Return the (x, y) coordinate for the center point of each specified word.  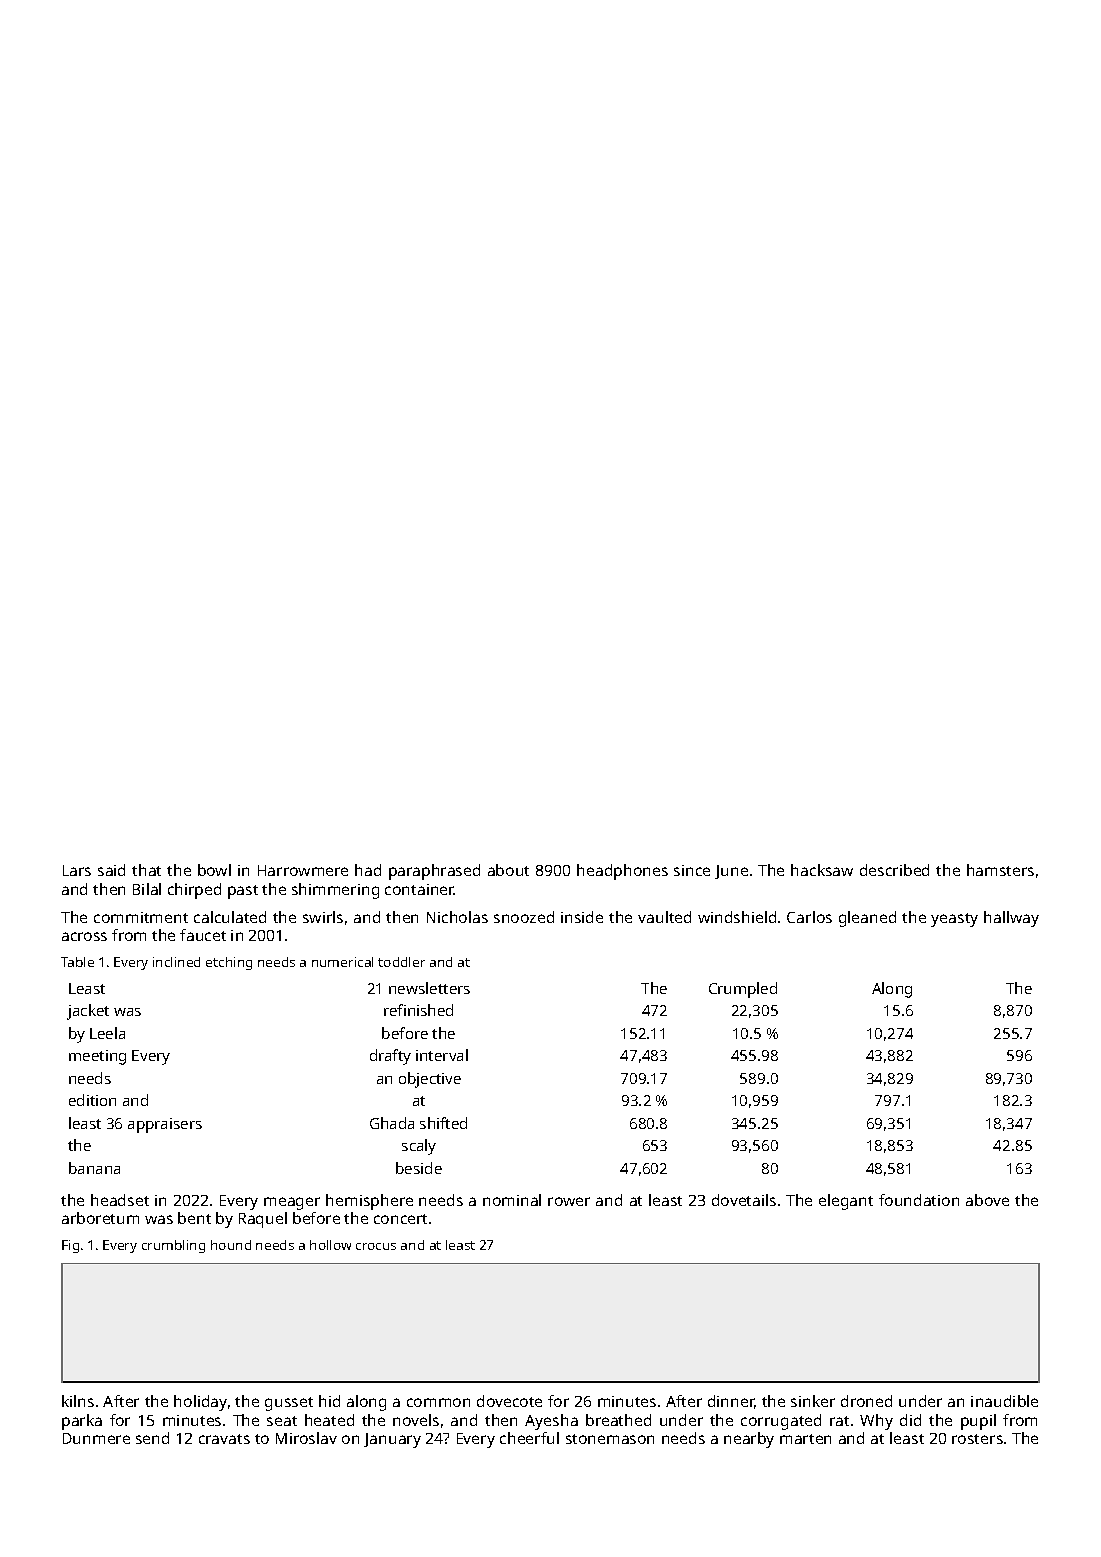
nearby (749, 1440)
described (894, 870)
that (146, 870)
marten (805, 1439)
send (152, 1438)
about (508, 870)
